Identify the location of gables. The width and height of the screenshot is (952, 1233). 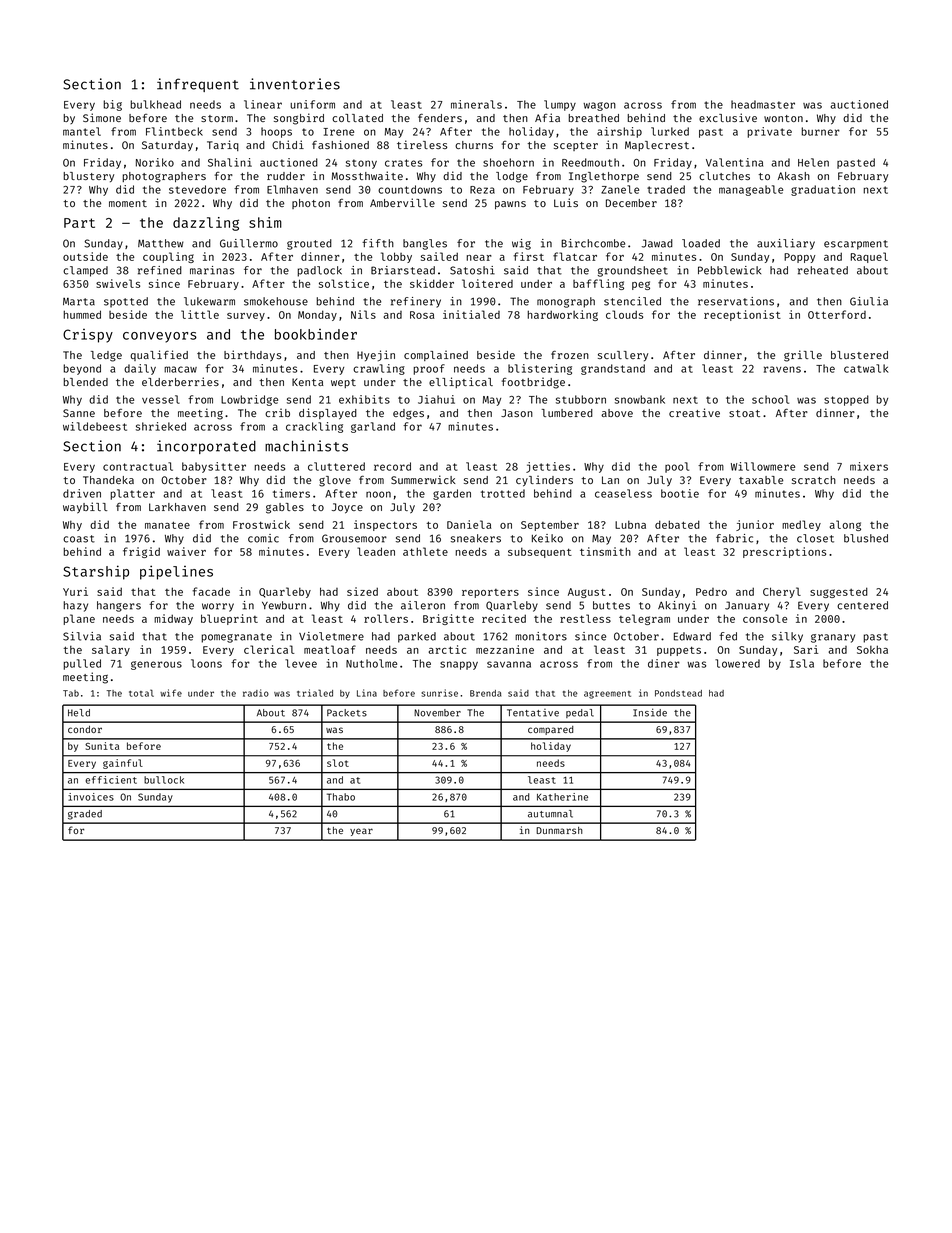
(285, 508).
